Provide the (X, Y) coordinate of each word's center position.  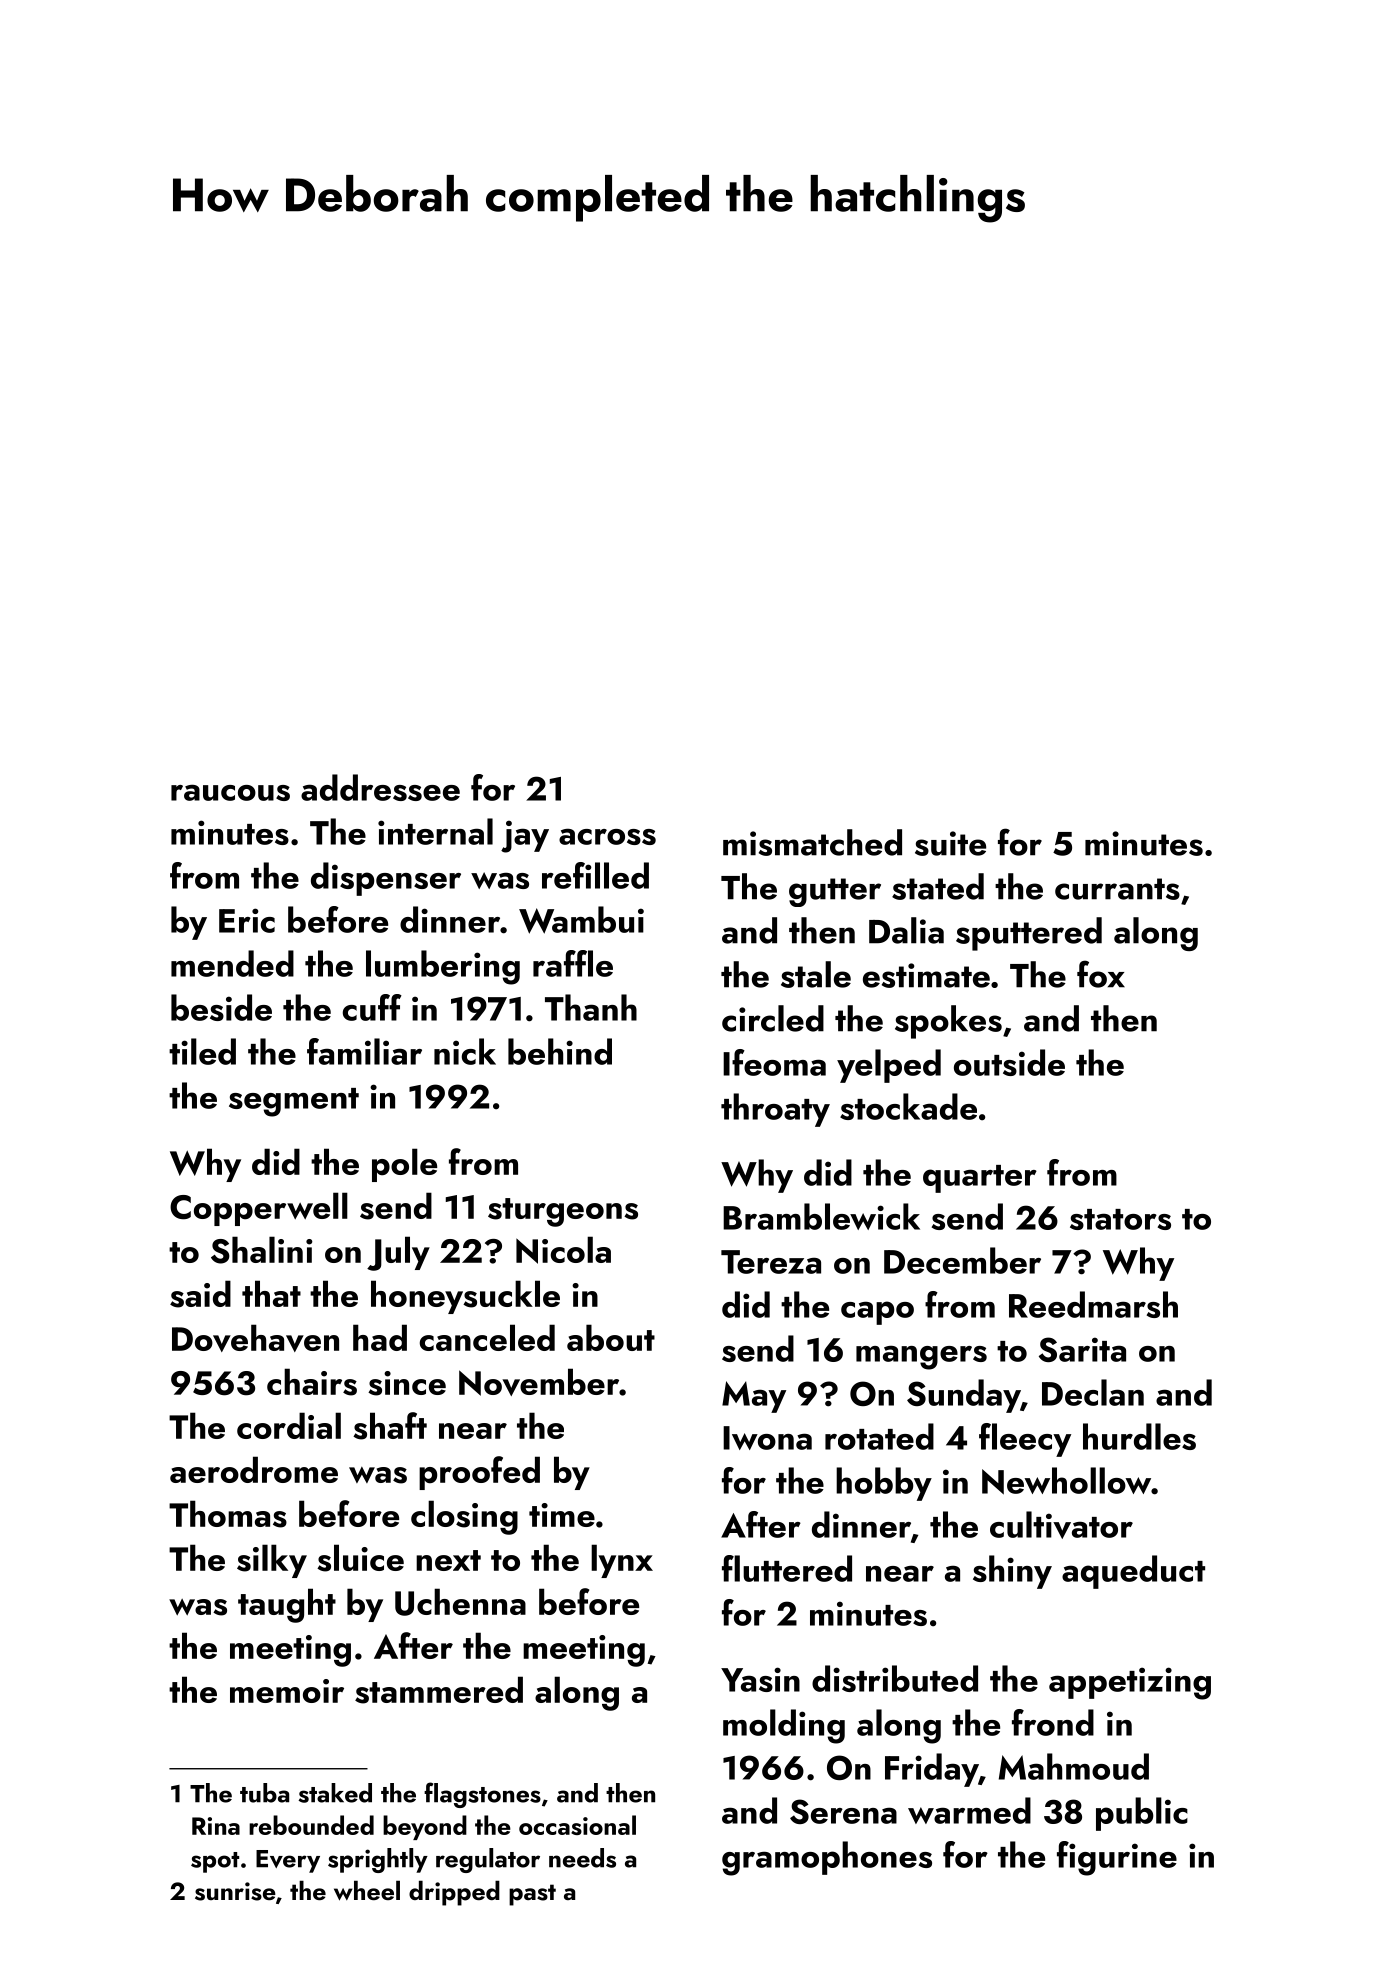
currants (1117, 889)
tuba (264, 1793)
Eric (247, 920)
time (562, 1515)
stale (816, 974)
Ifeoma (774, 1062)
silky (272, 1561)
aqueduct (1133, 1572)
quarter (980, 1179)
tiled (202, 1051)
